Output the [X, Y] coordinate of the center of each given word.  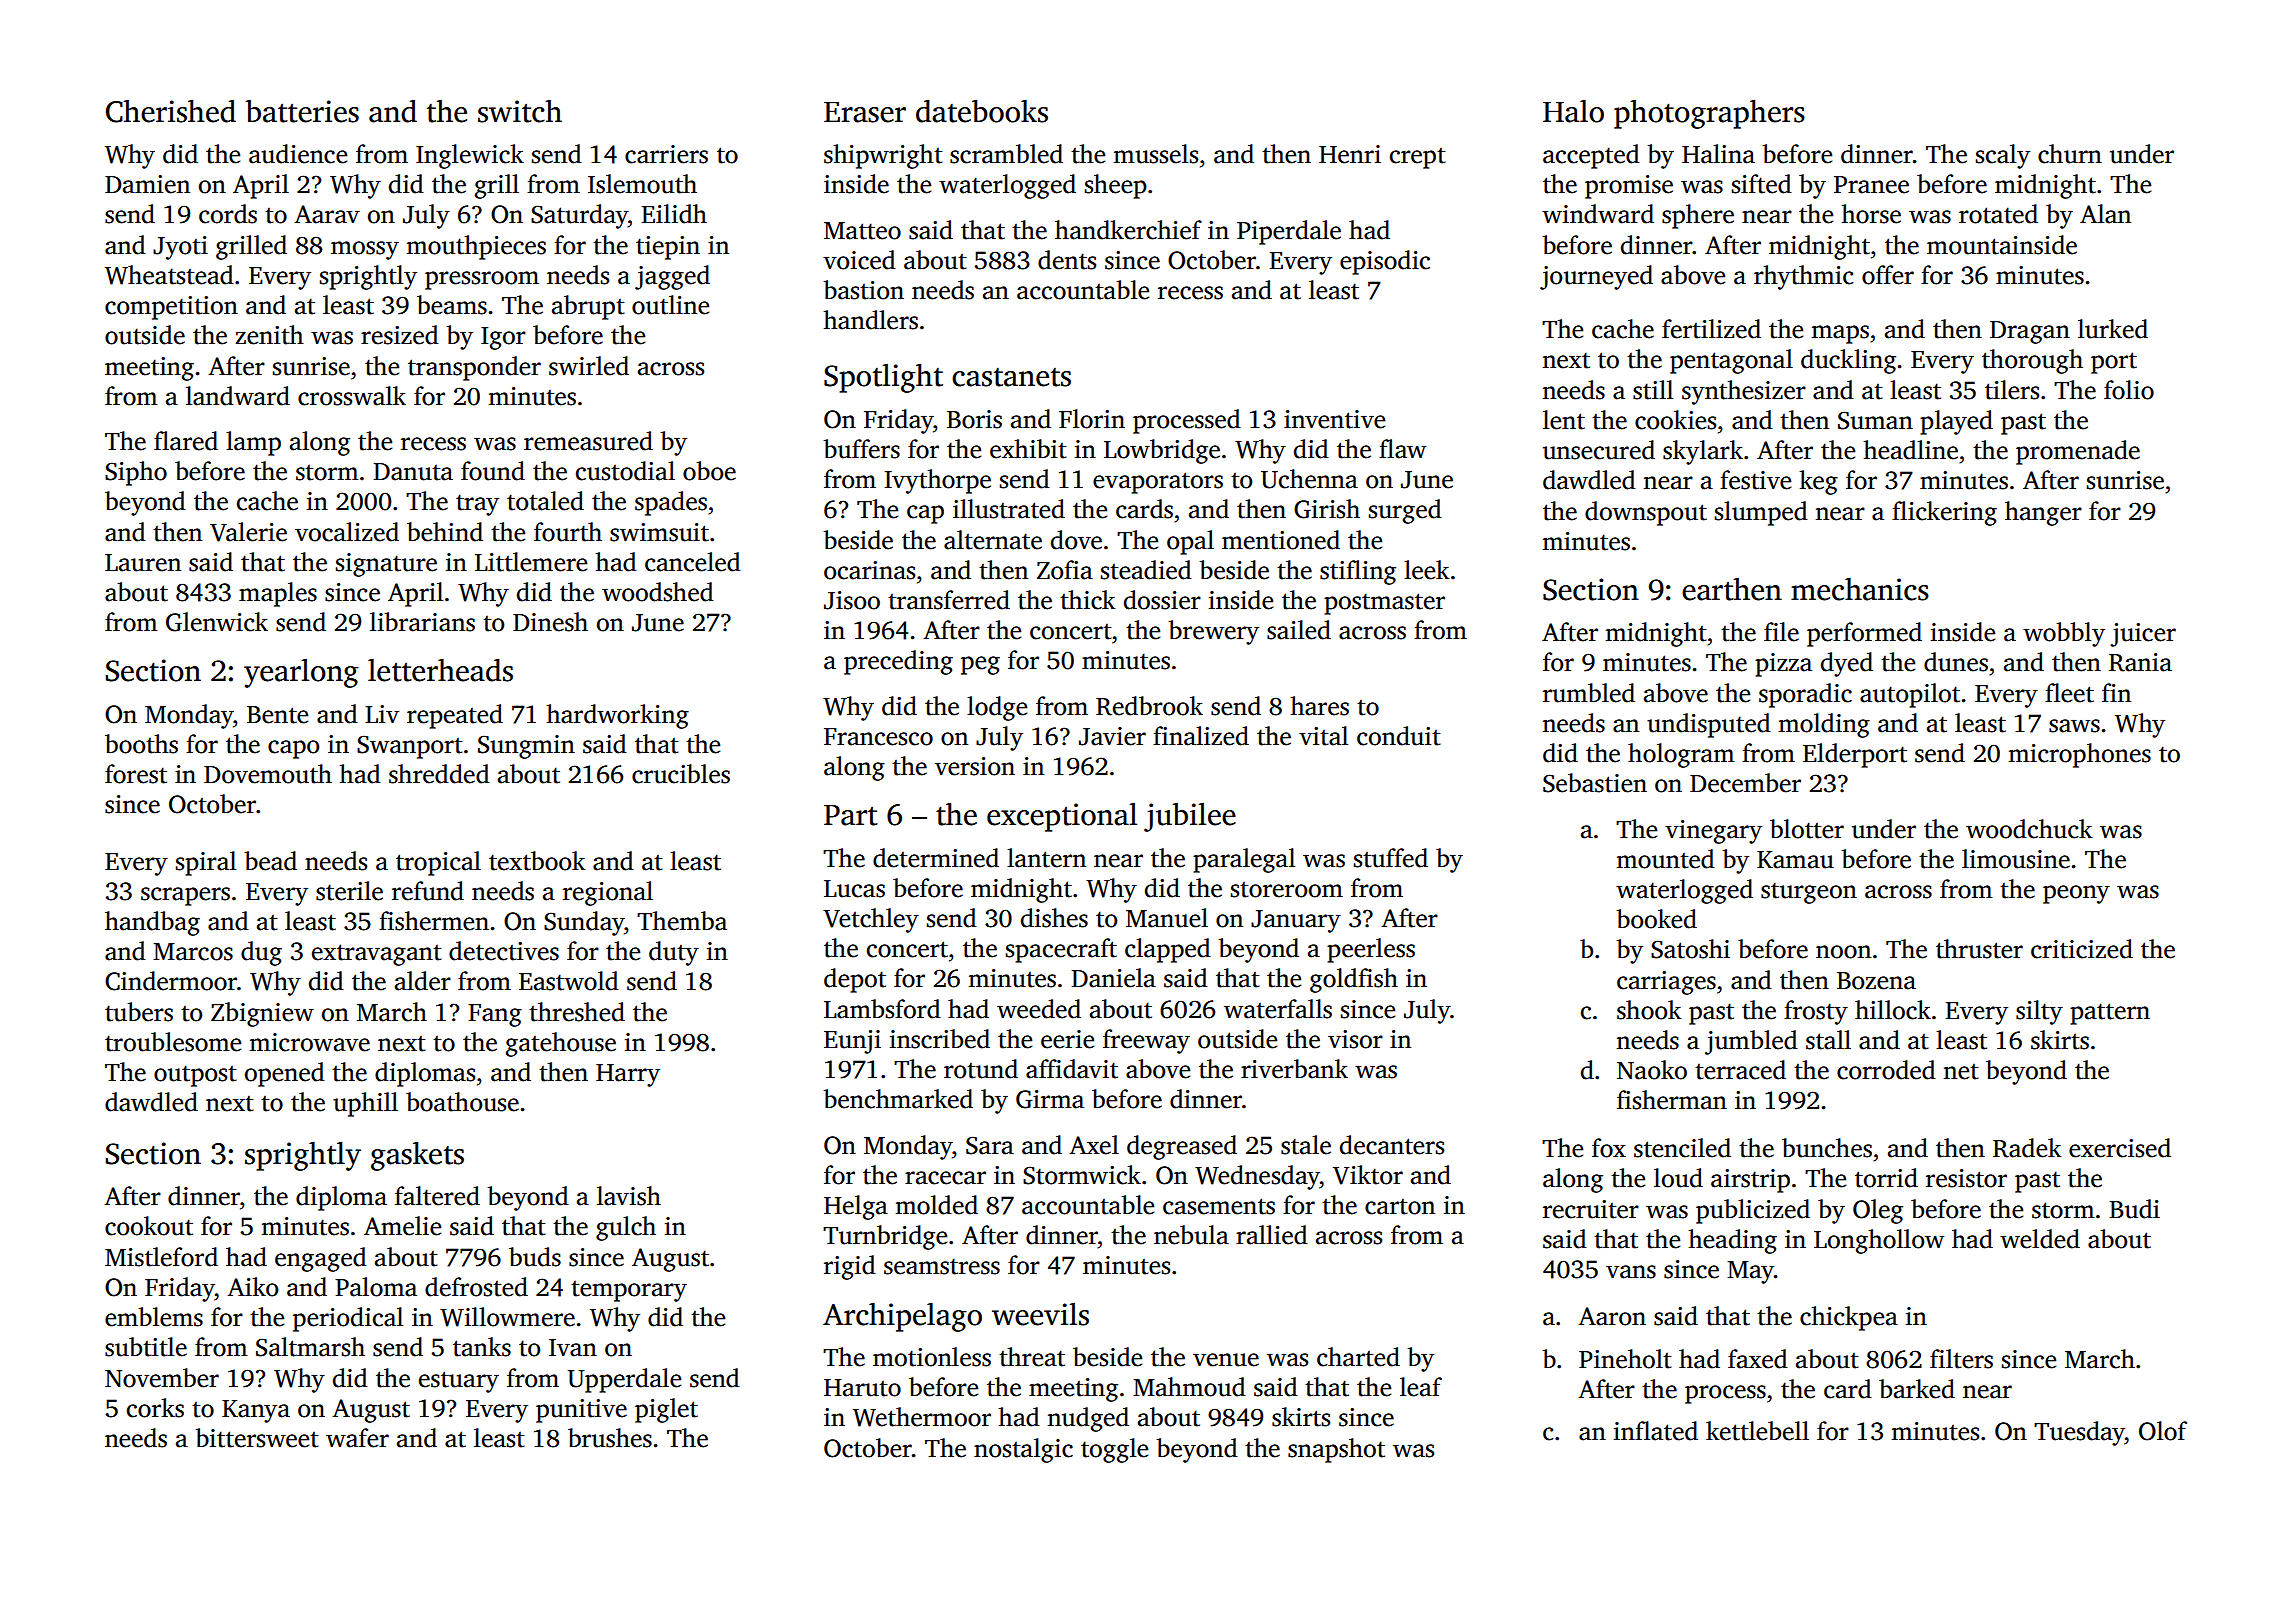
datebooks [982, 111]
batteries [302, 111]
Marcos [193, 952]
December [1745, 783]
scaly [2003, 156]
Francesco [878, 737]
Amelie [402, 1226]
